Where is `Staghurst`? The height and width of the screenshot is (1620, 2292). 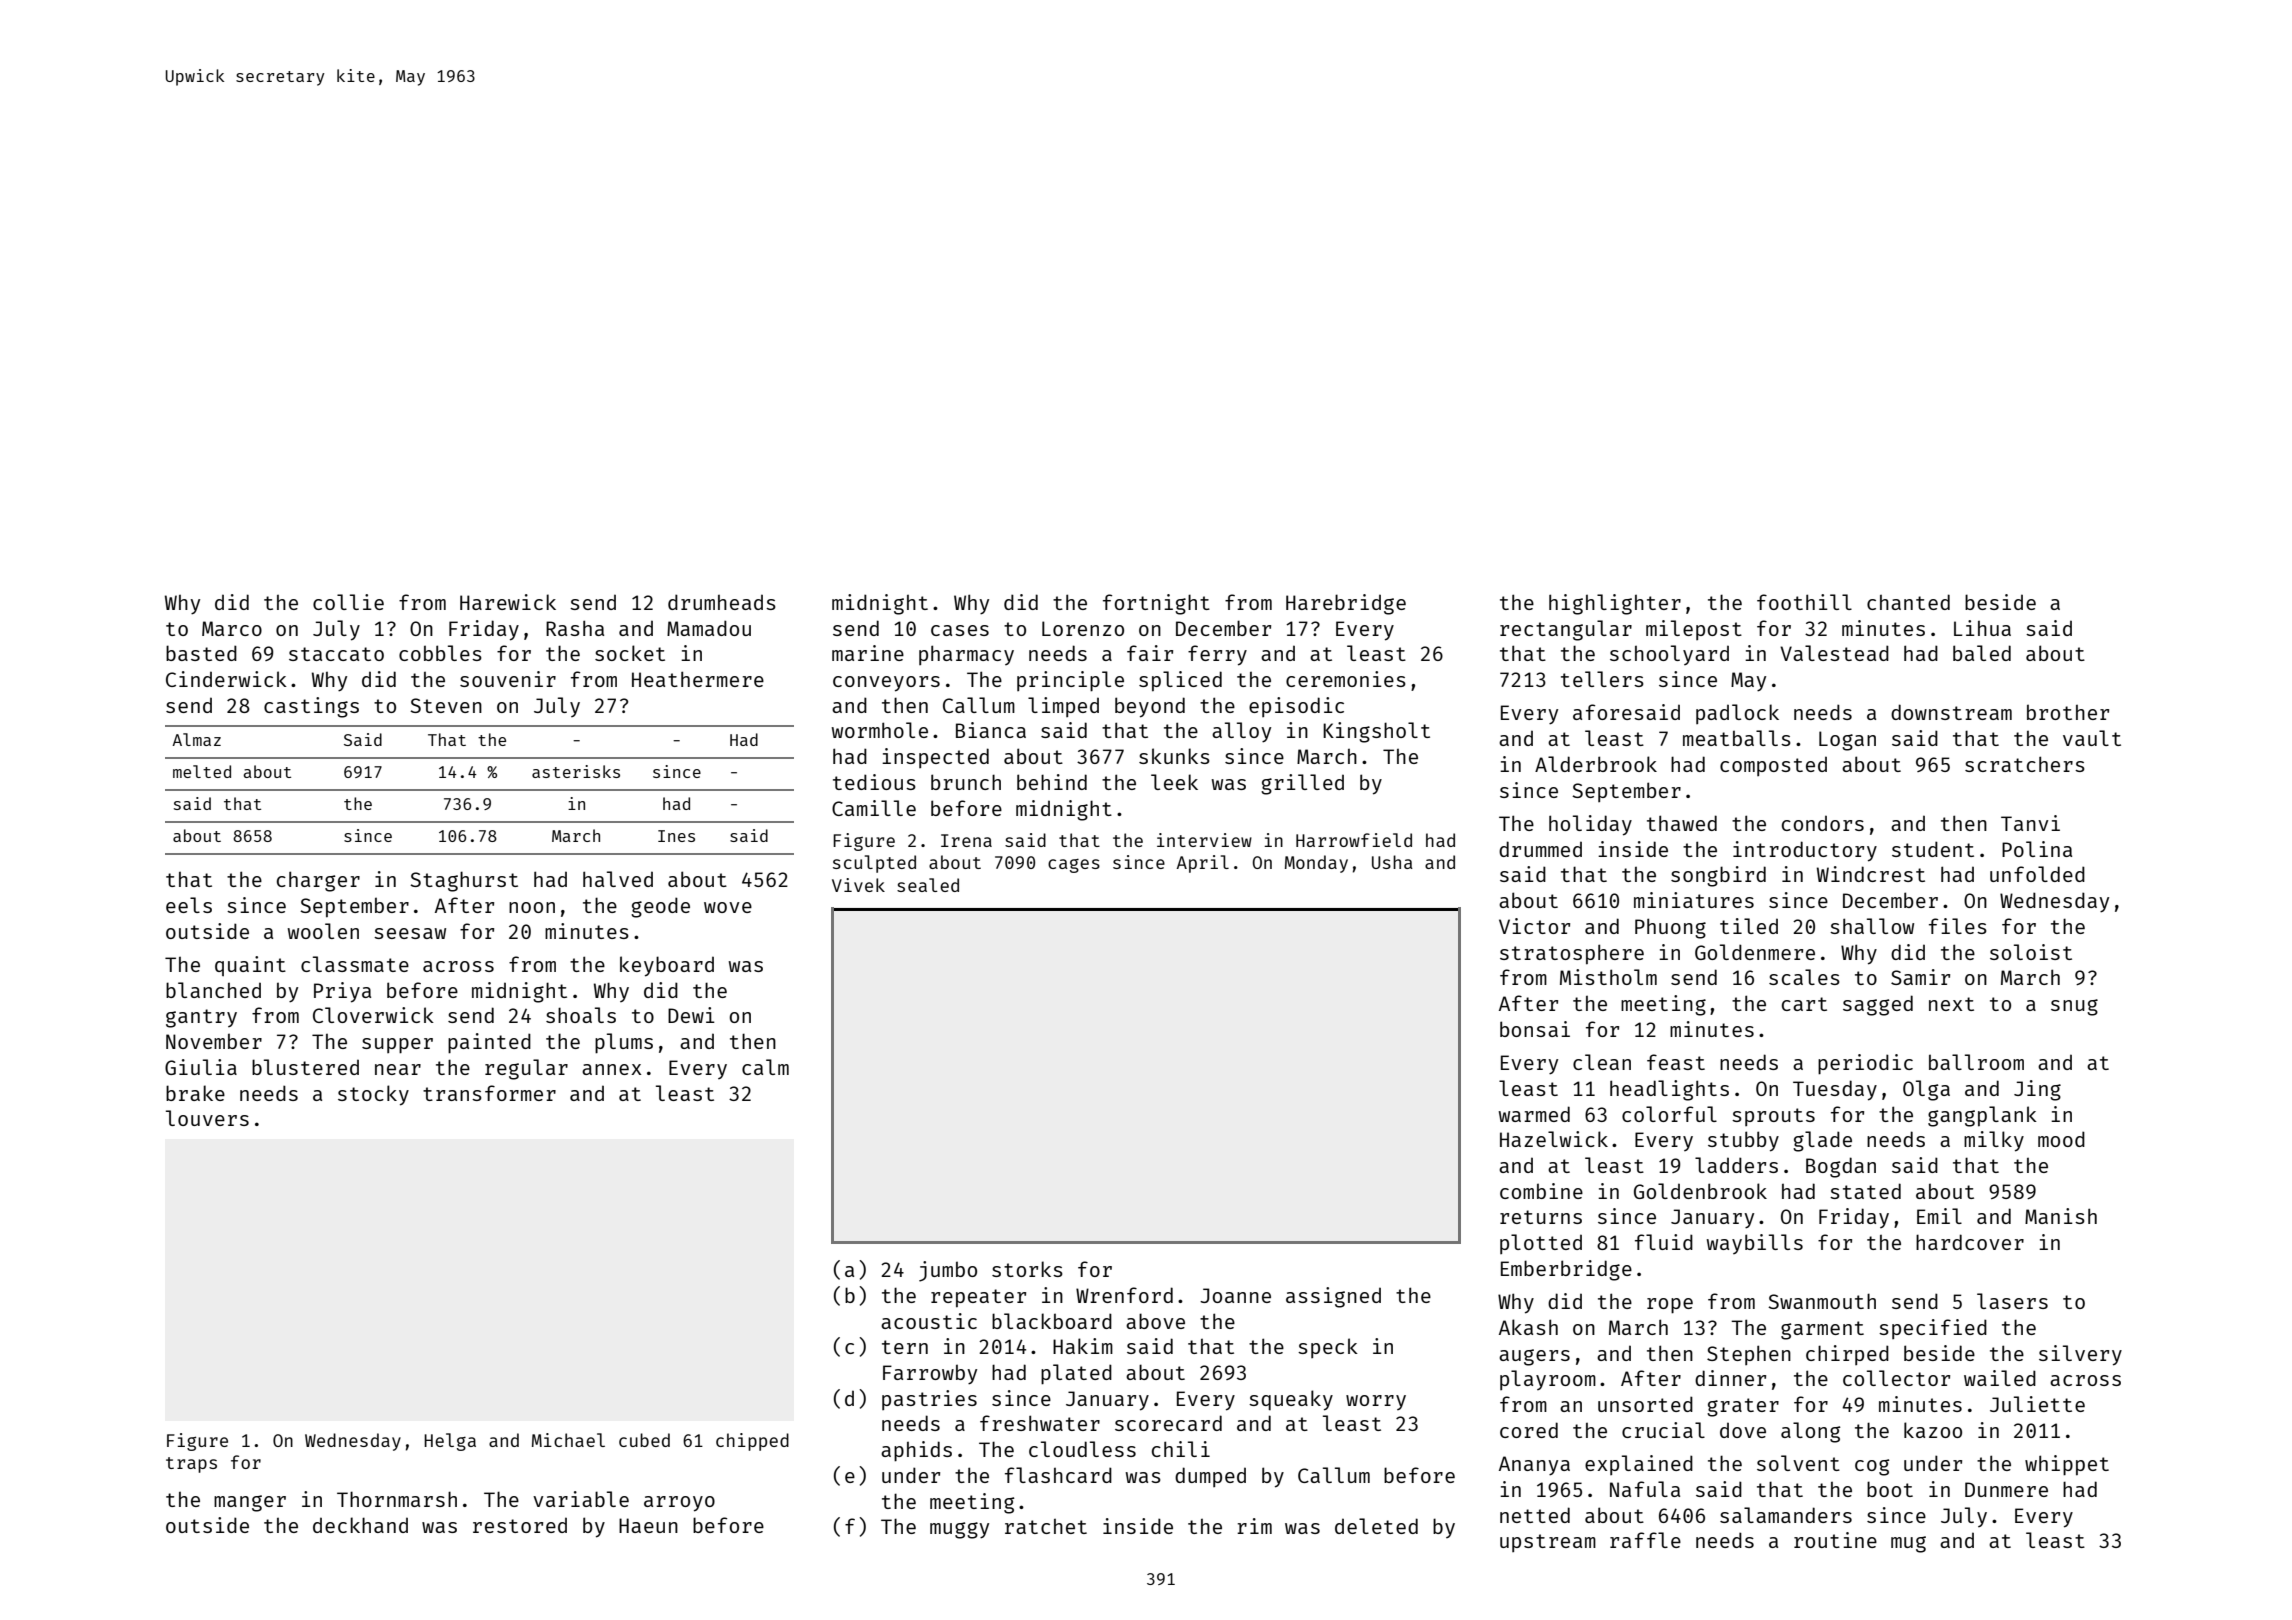 Staghurst is located at coordinates (464, 881).
